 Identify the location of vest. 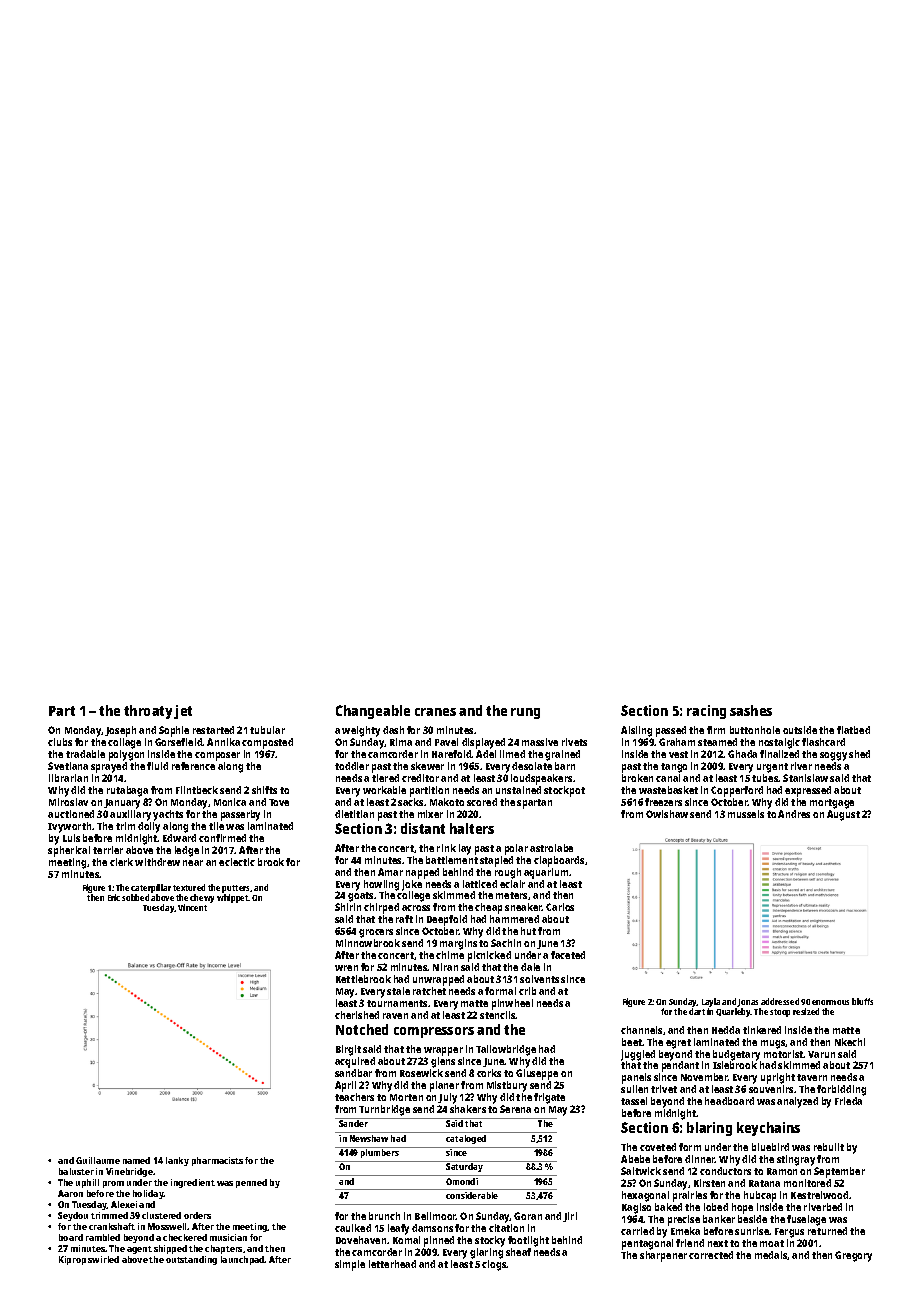
(678, 754).
